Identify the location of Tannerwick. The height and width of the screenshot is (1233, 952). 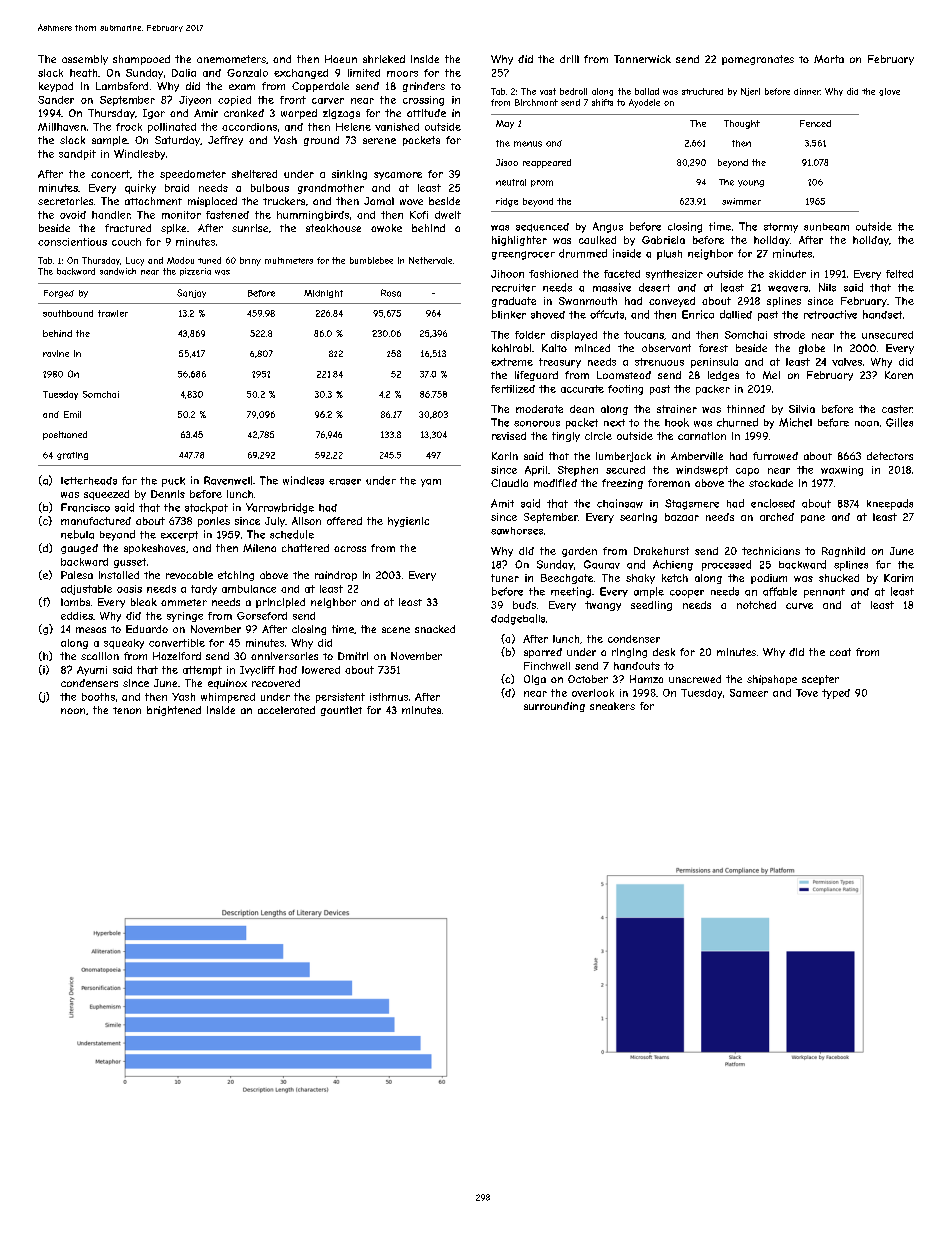
(642, 59).
